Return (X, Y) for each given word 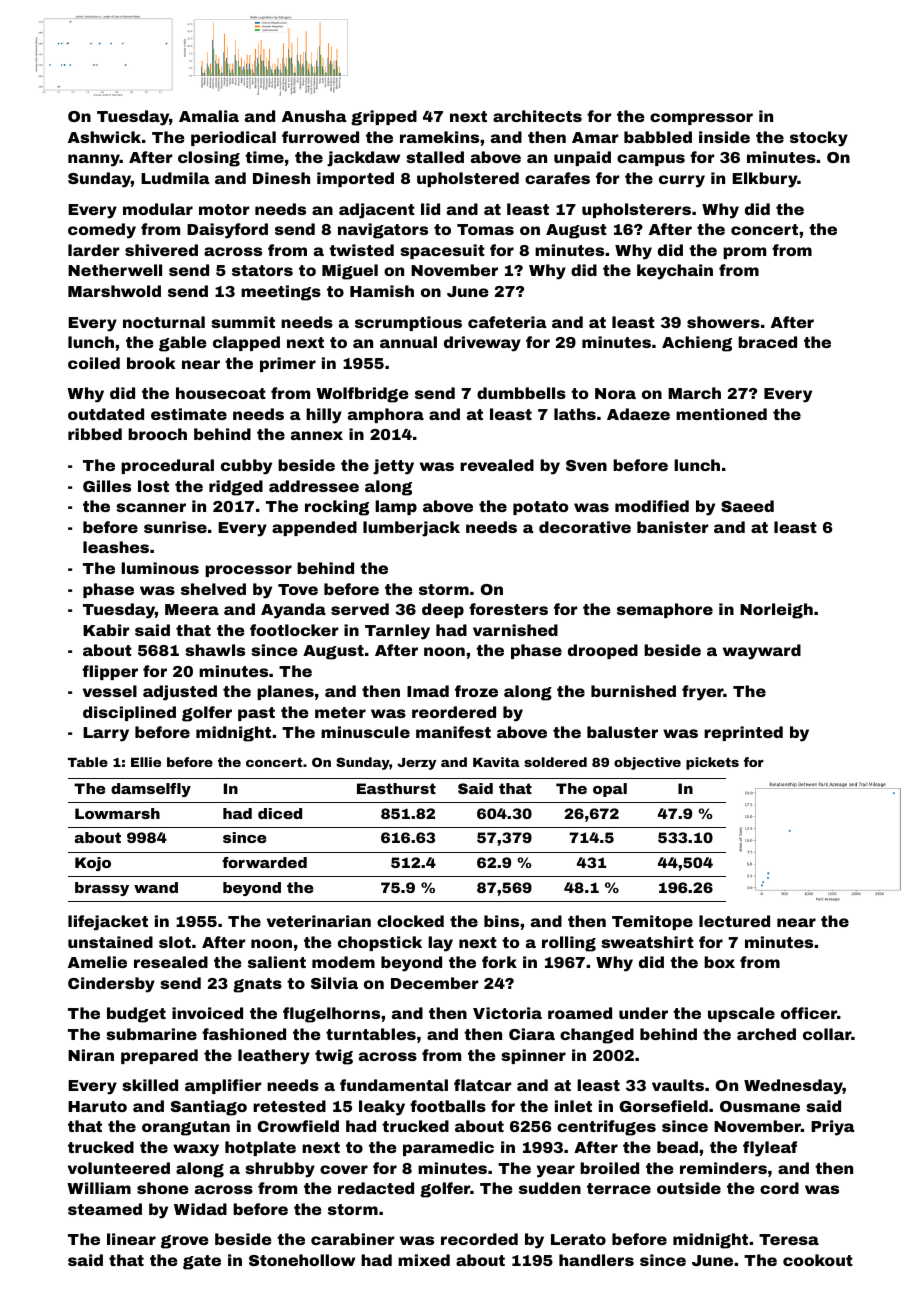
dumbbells (521, 393)
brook (151, 363)
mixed (424, 1260)
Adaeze (638, 414)
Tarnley (397, 632)
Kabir (106, 630)
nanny (94, 160)
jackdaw (363, 159)
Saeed (747, 506)
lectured (734, 921)
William (99, 1188)
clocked (410, 921)
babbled (658, 137)
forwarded (264, 862)
